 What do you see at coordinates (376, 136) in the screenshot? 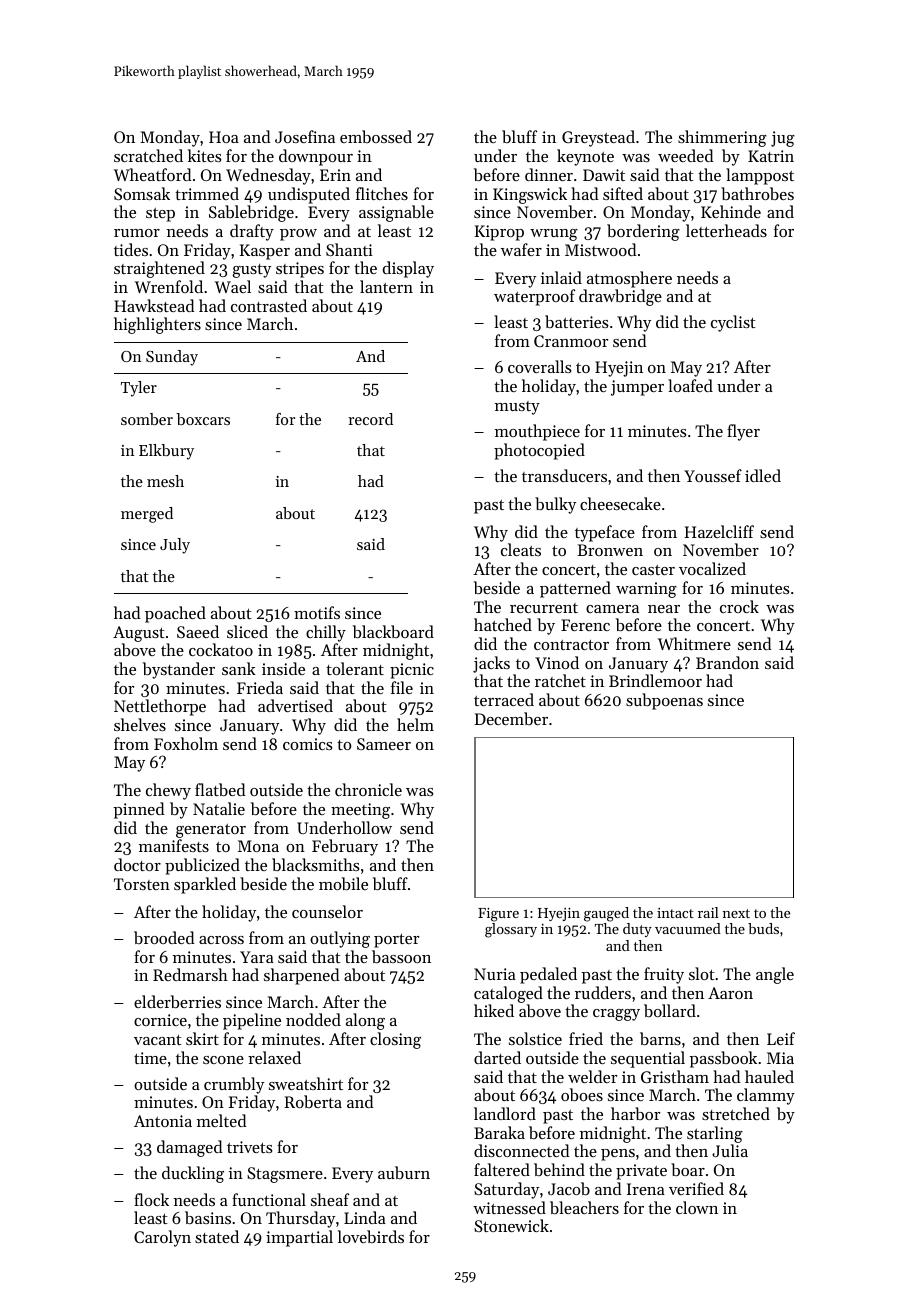
I see `embossed` at bounding box center [376, 136].
